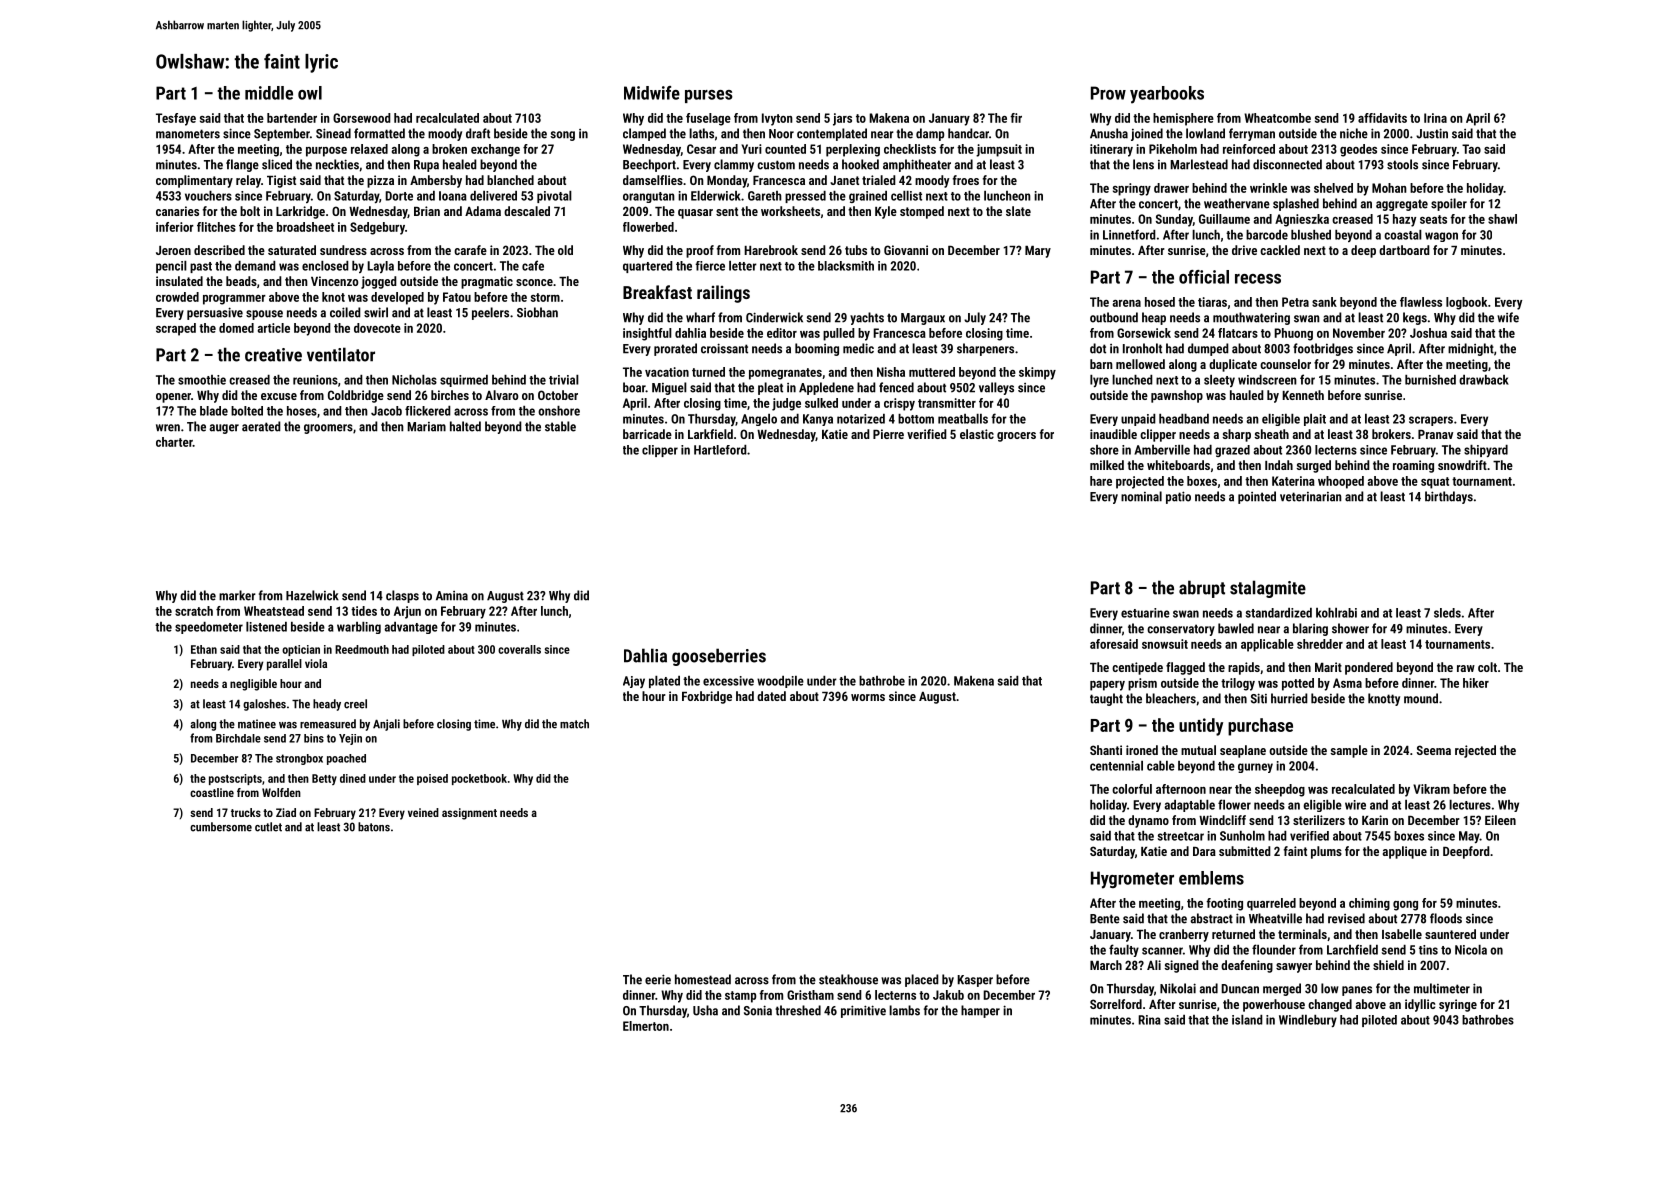 The width and height of the screenshot is (1680, 1188). What do you see at coordinates (221, 827) in the screenshot?
I see `cumbersome` at bounding box center [221, 827].
